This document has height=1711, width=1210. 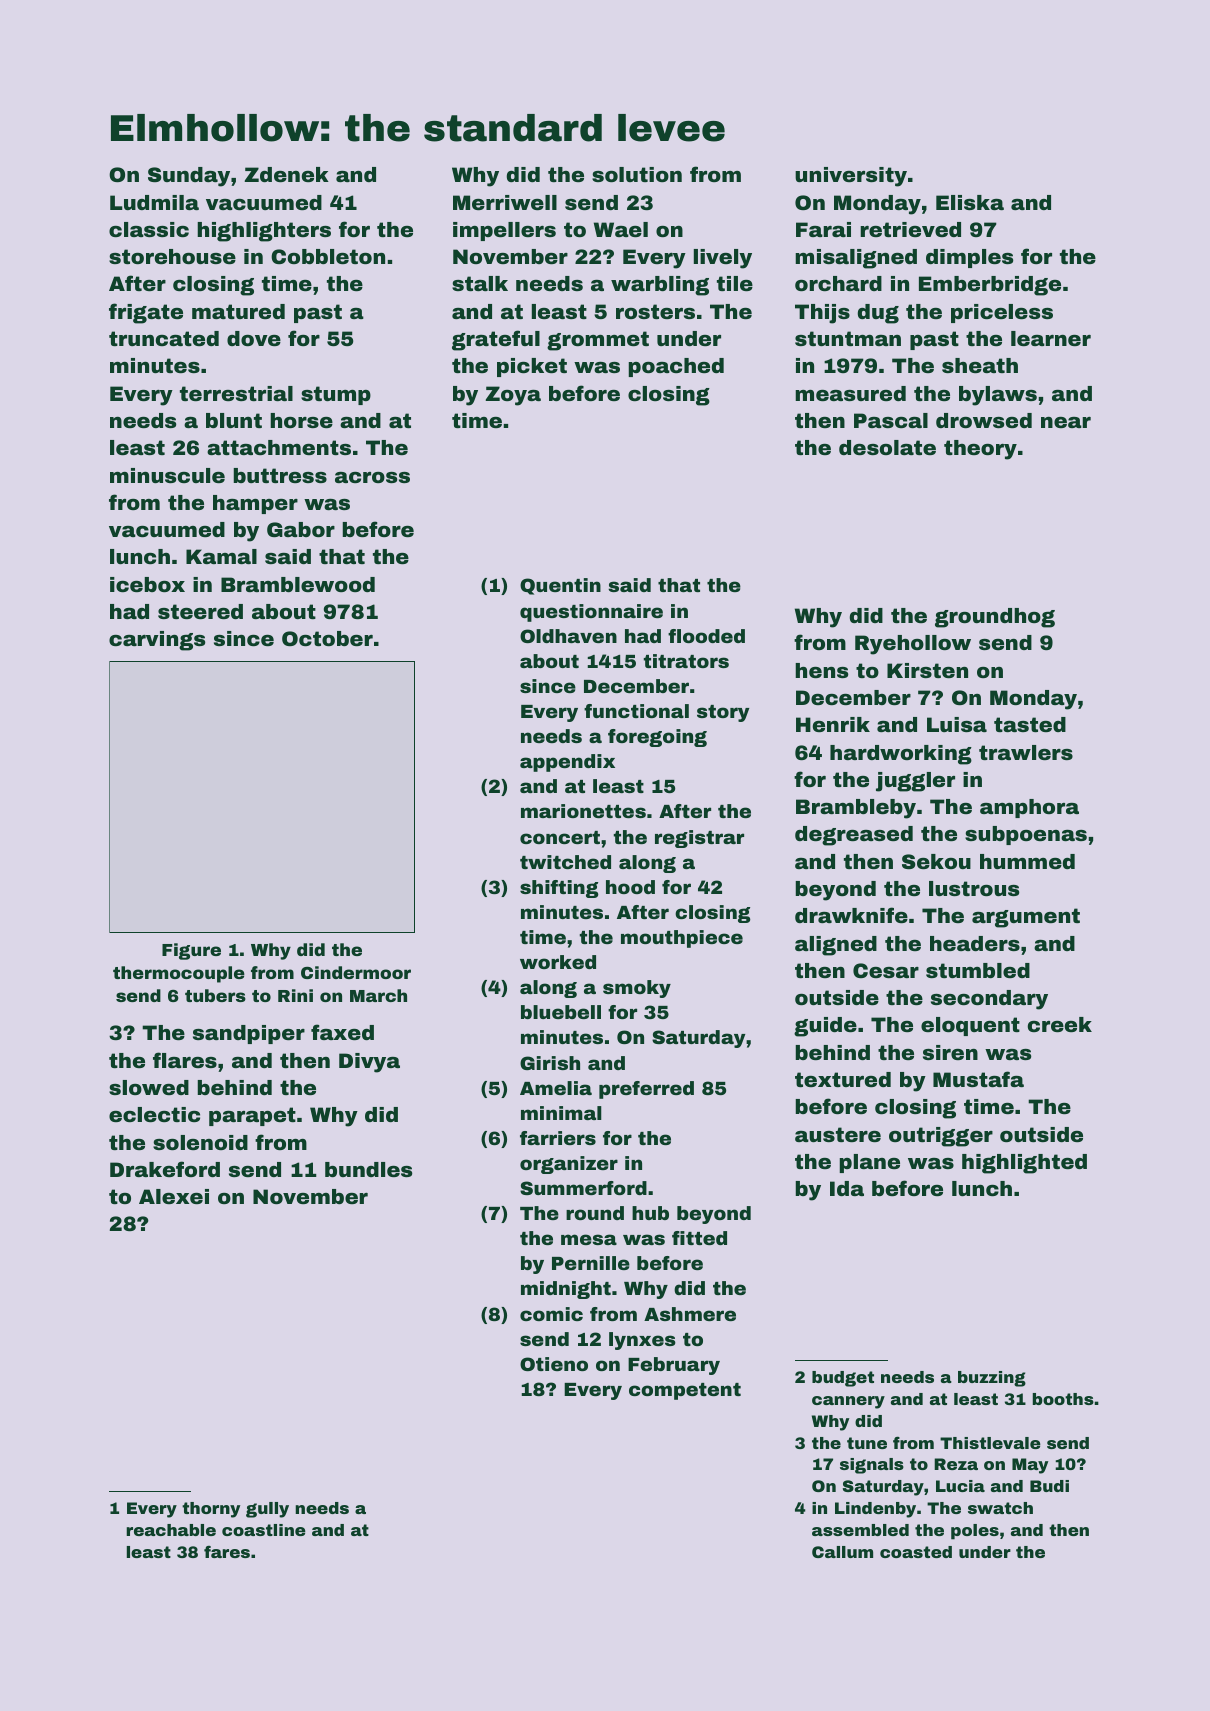 I want to click on warbling, so click(x=660, y=286).
